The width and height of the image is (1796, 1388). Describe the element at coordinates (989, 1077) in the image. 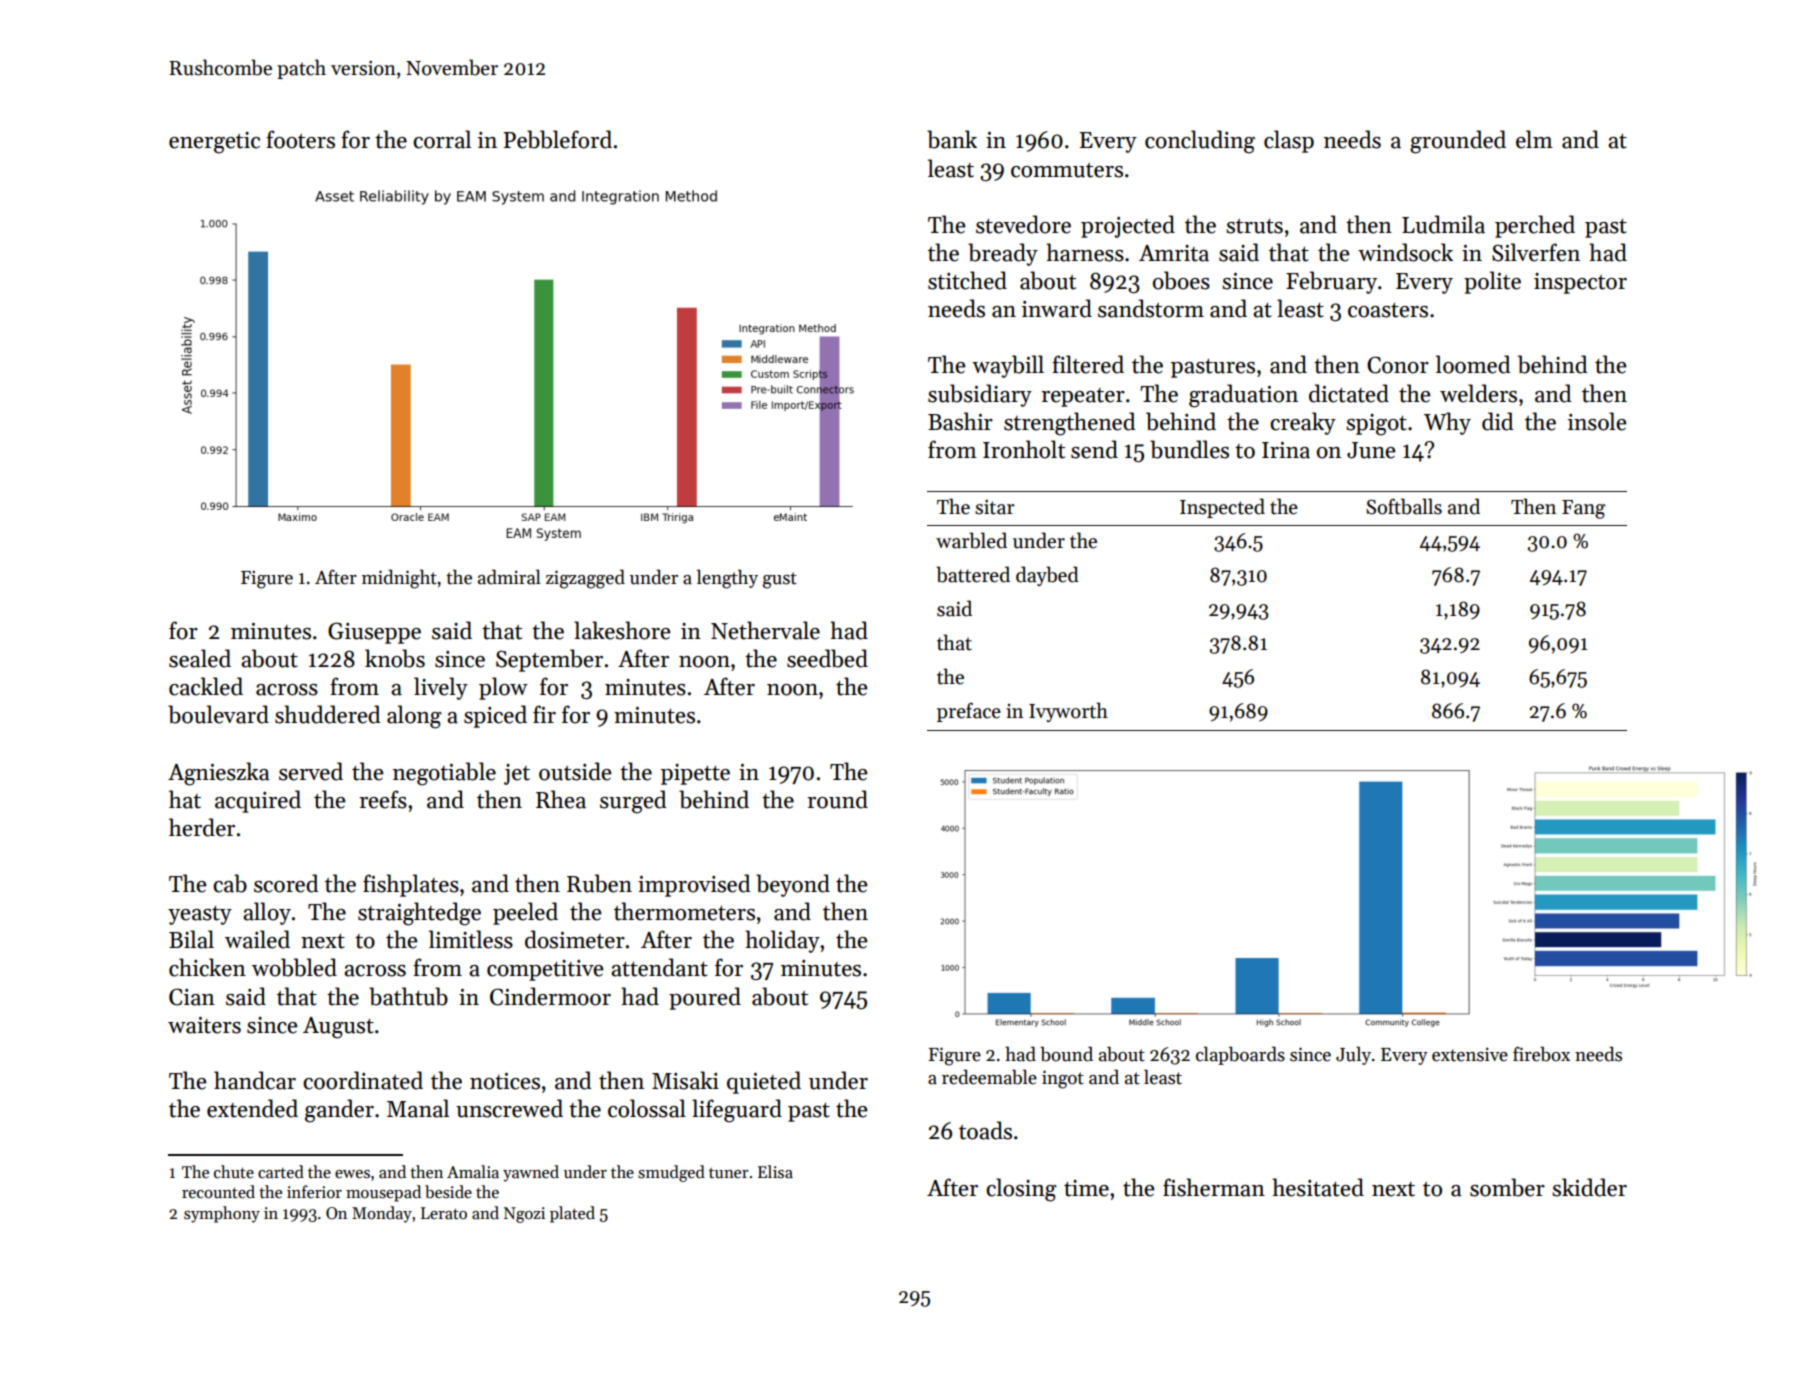

I see `redeemable` at that location.
